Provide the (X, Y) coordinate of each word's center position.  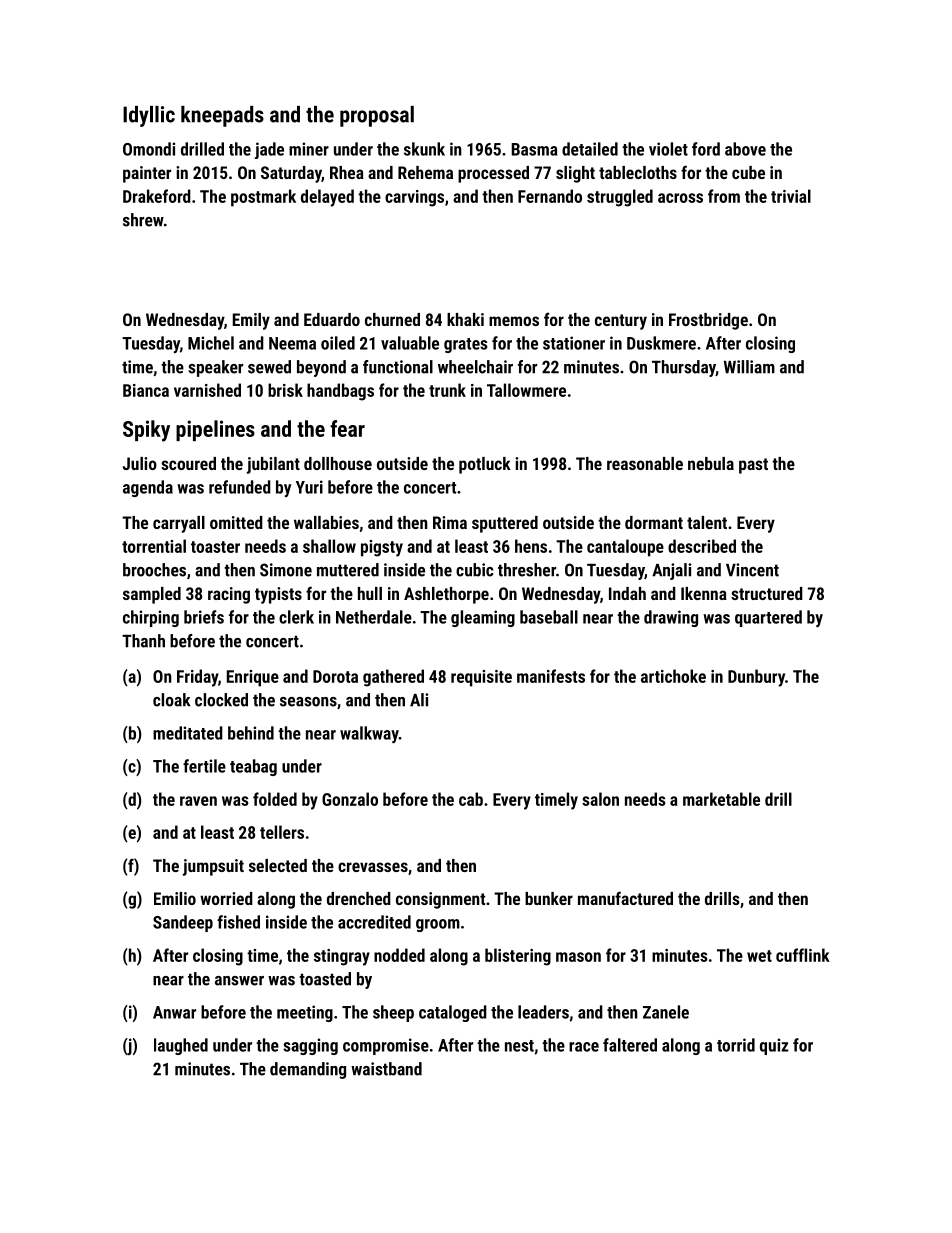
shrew (143, 220)
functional (398, 367)
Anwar (174, 1012)
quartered (768, 618)
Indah (627, 593)
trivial (791, 196)
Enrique (253, 678)
